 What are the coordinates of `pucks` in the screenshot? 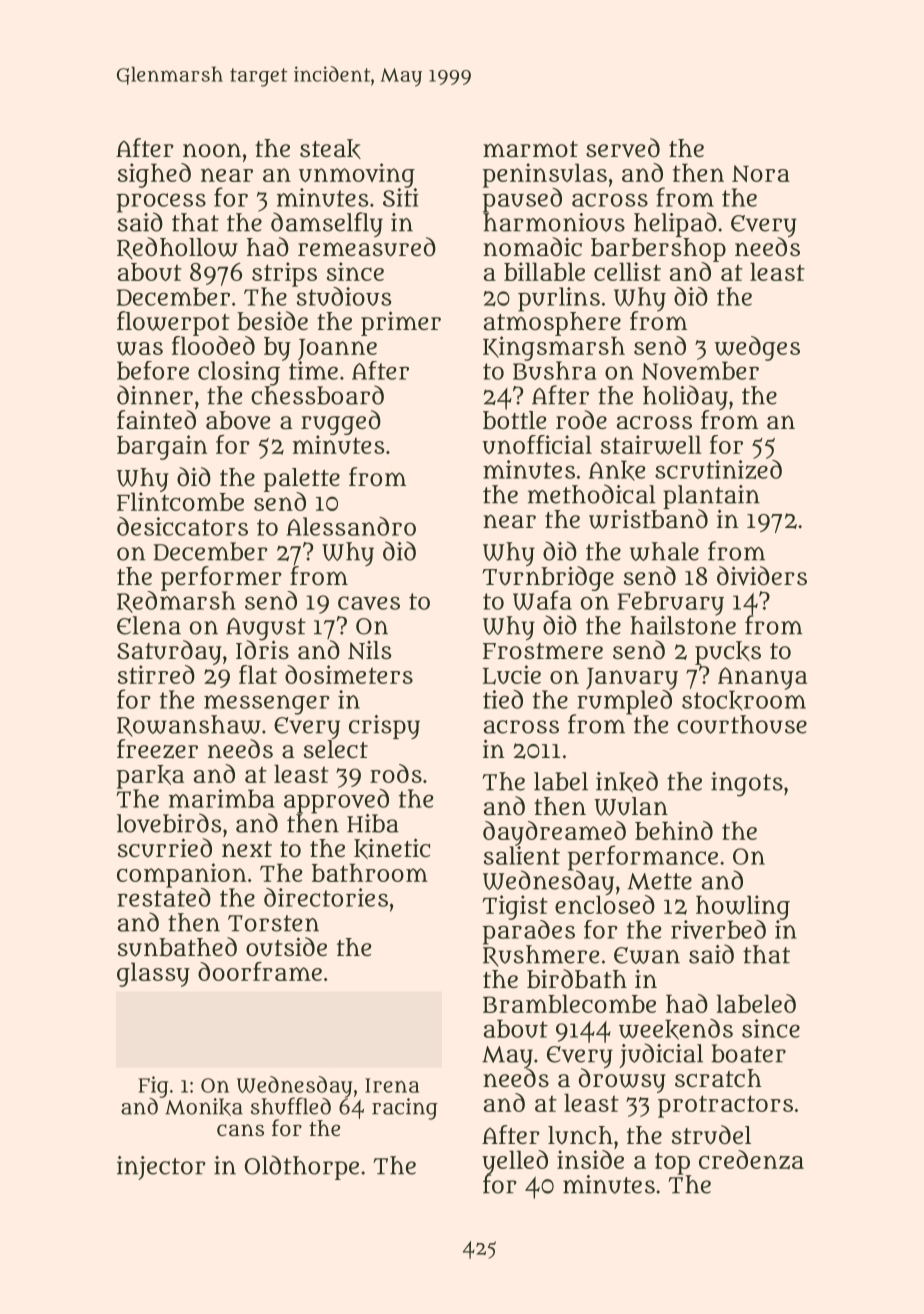 It's located at (728, 653).
